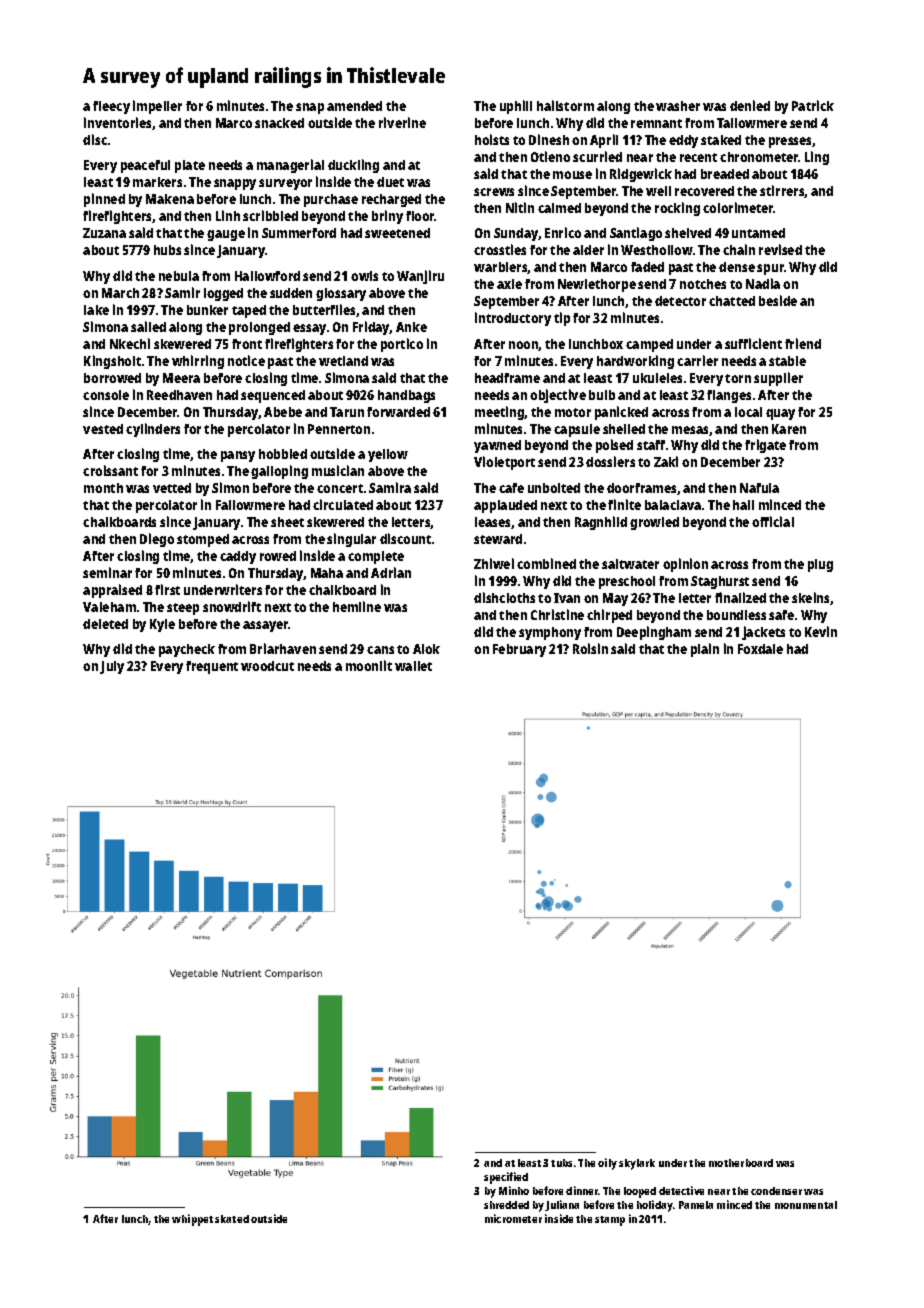 This document has width=924, height=1308. Describe the element at coordinates (212, 667) in the document. I see `frequent` at that location.
